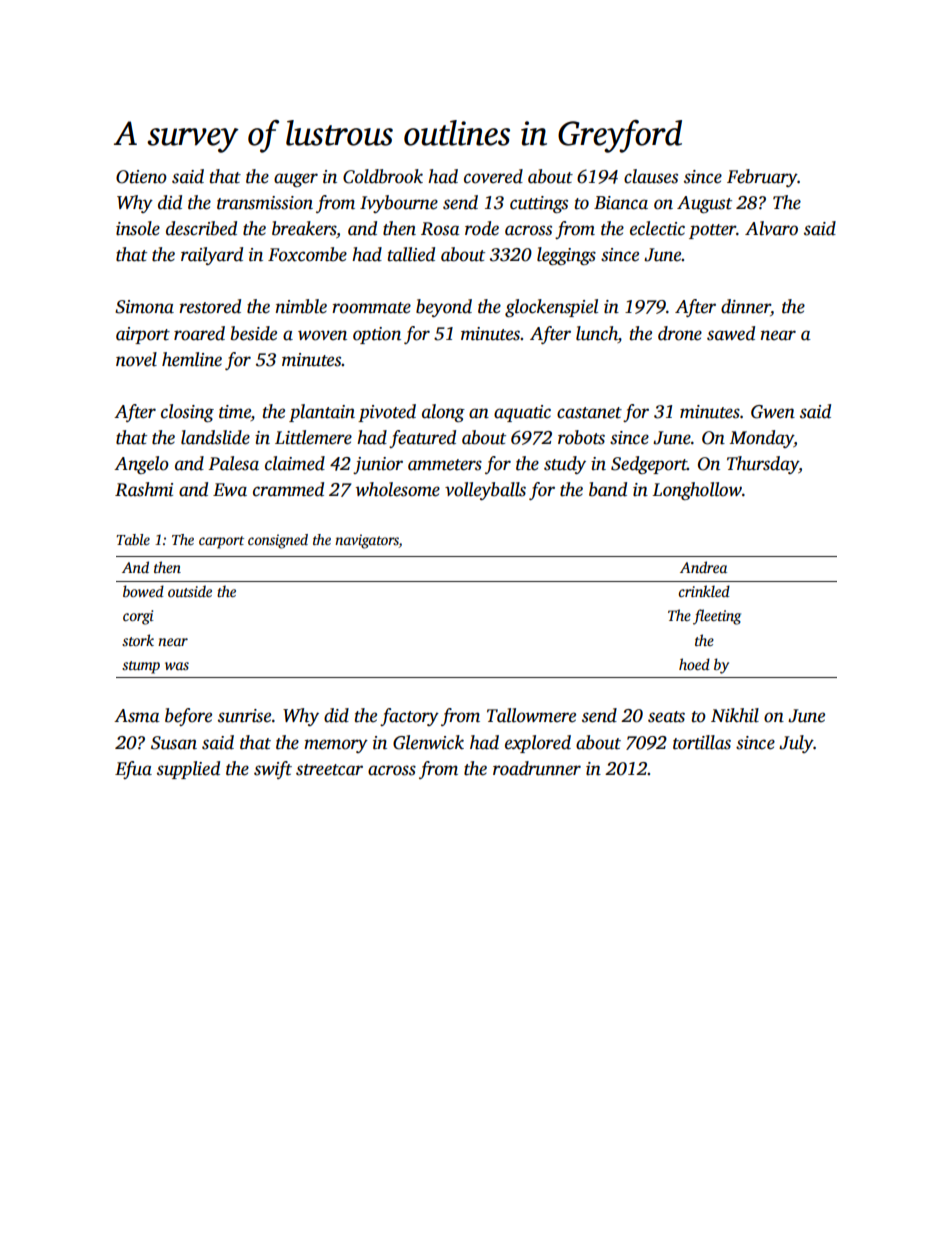 This page has height=1233, width=952. Describe the element at coordinates (188, 770) in the page. I see `supplied` at that location.
